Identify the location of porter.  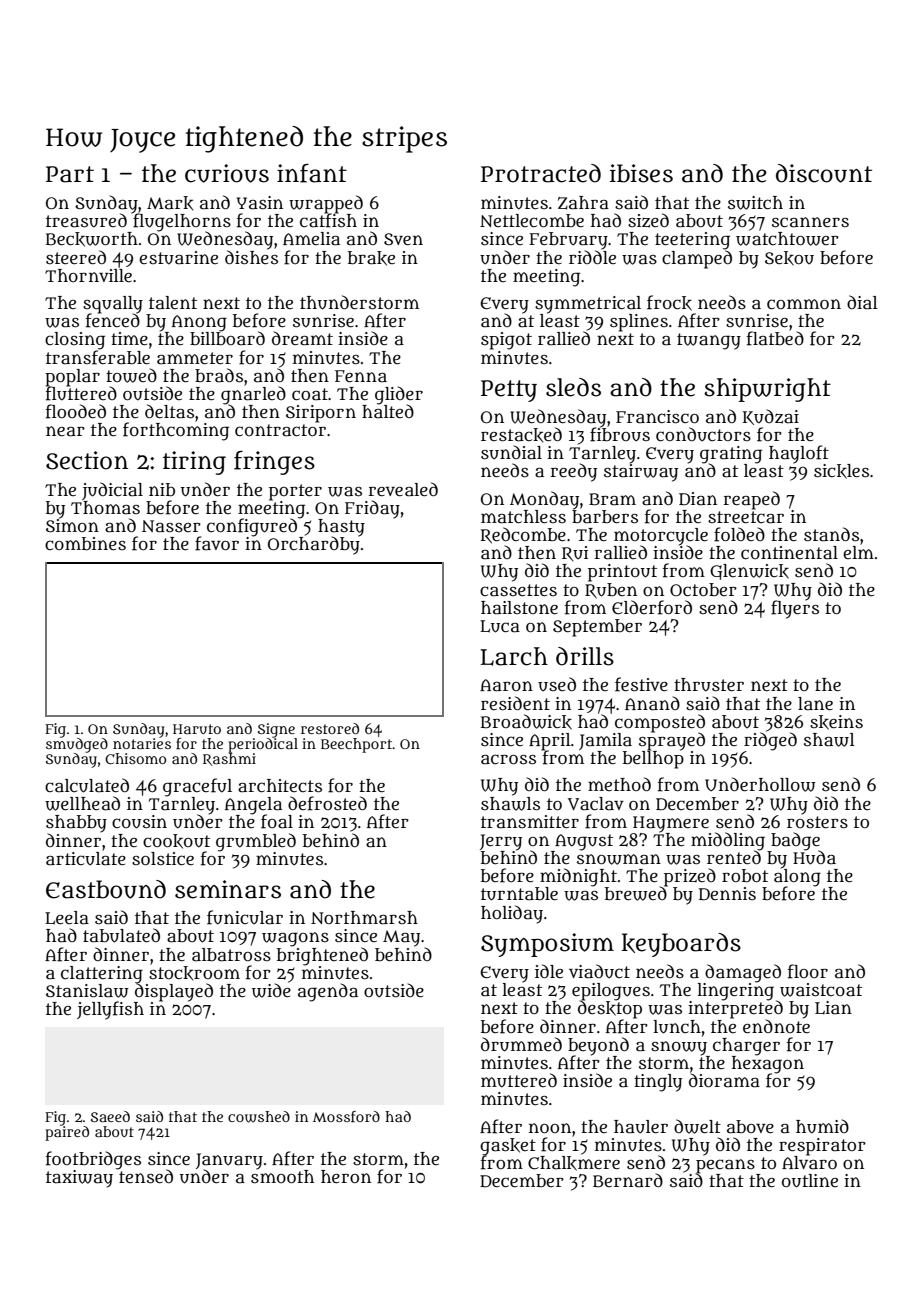
(295, 492).
